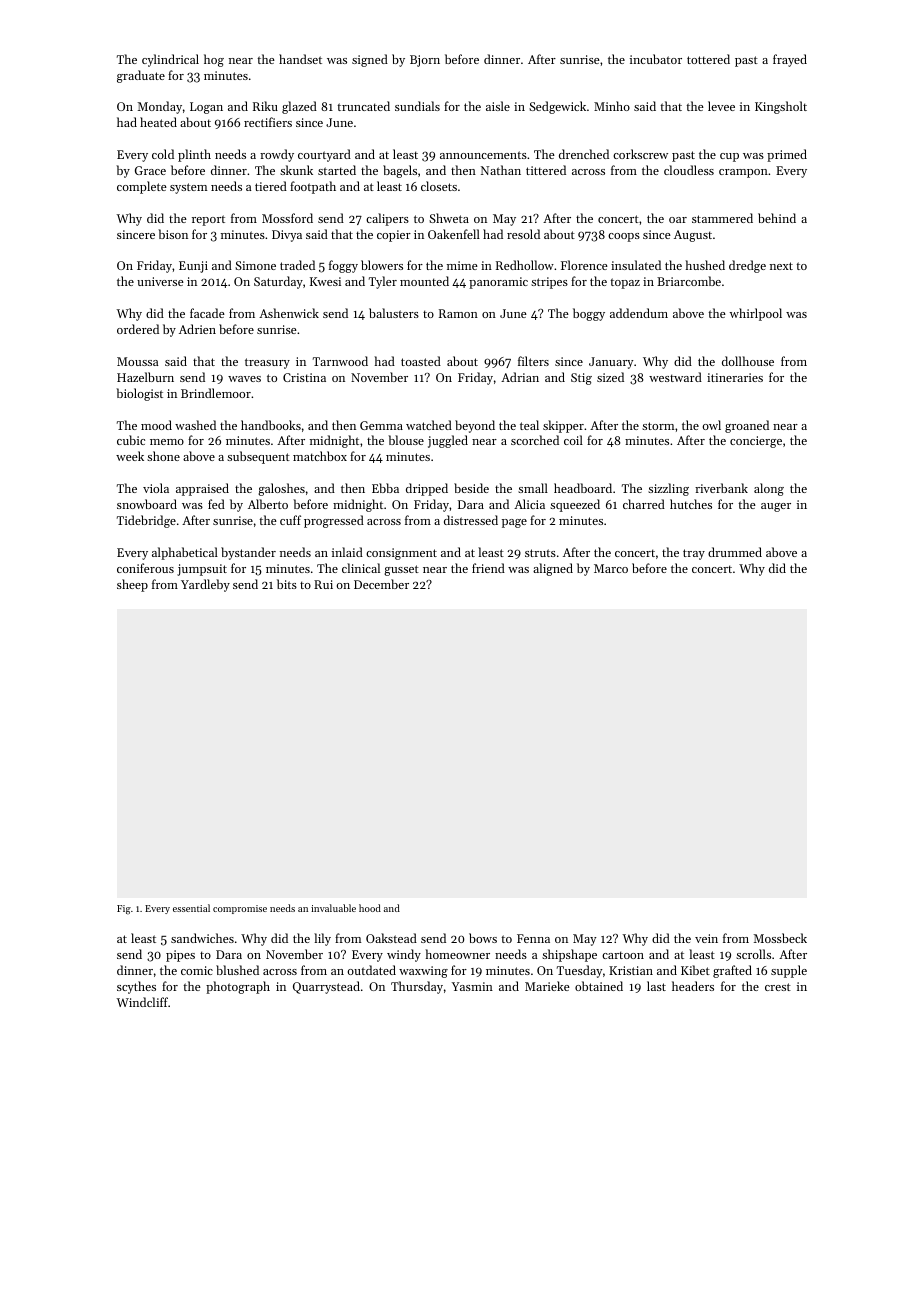  What do you see at coordinates (417, 106) in the screenshot?
I see `sundials` at bounding box center [417, 106].
